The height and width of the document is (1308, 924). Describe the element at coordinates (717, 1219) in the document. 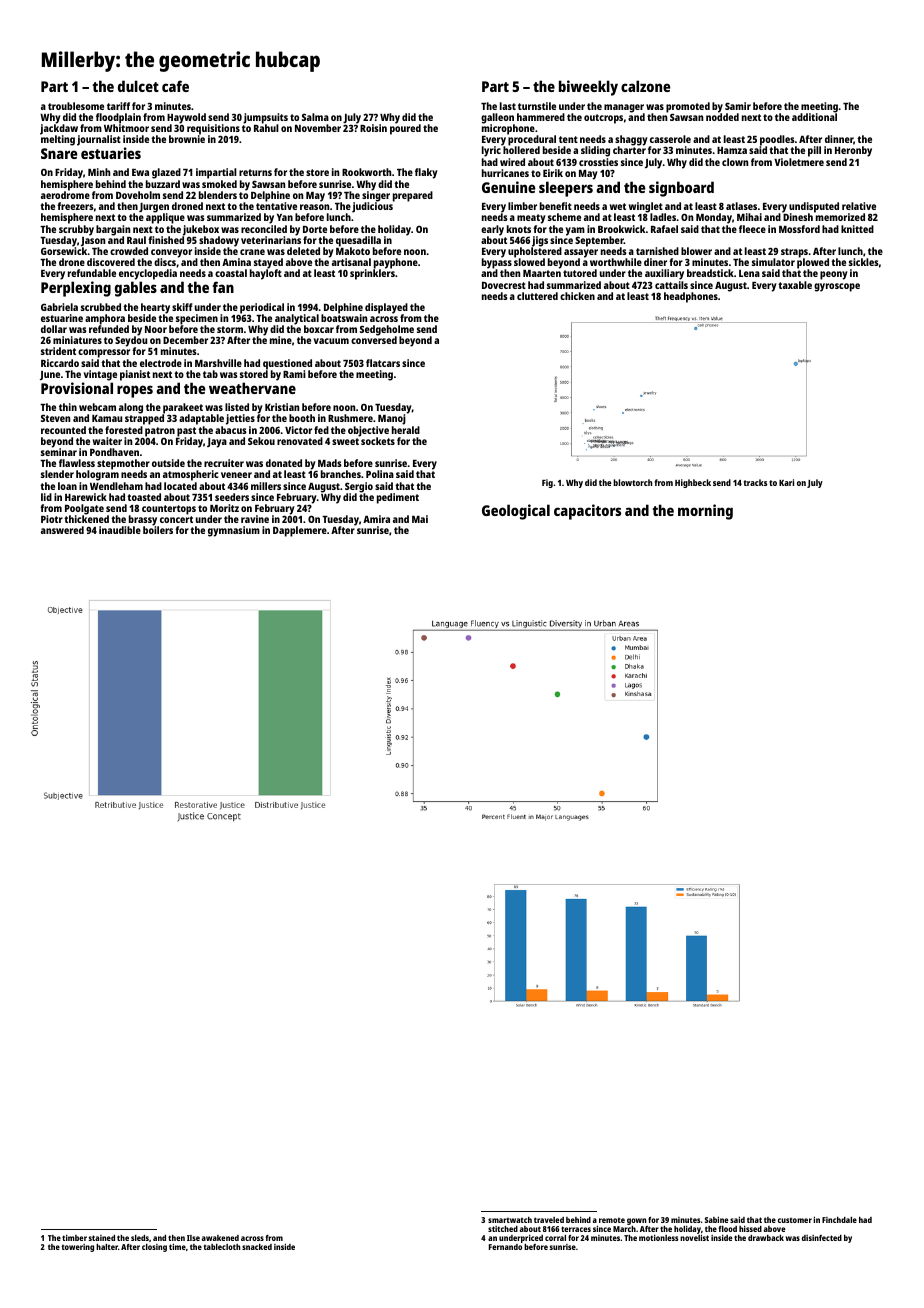

I see `Sabine` at that location.
